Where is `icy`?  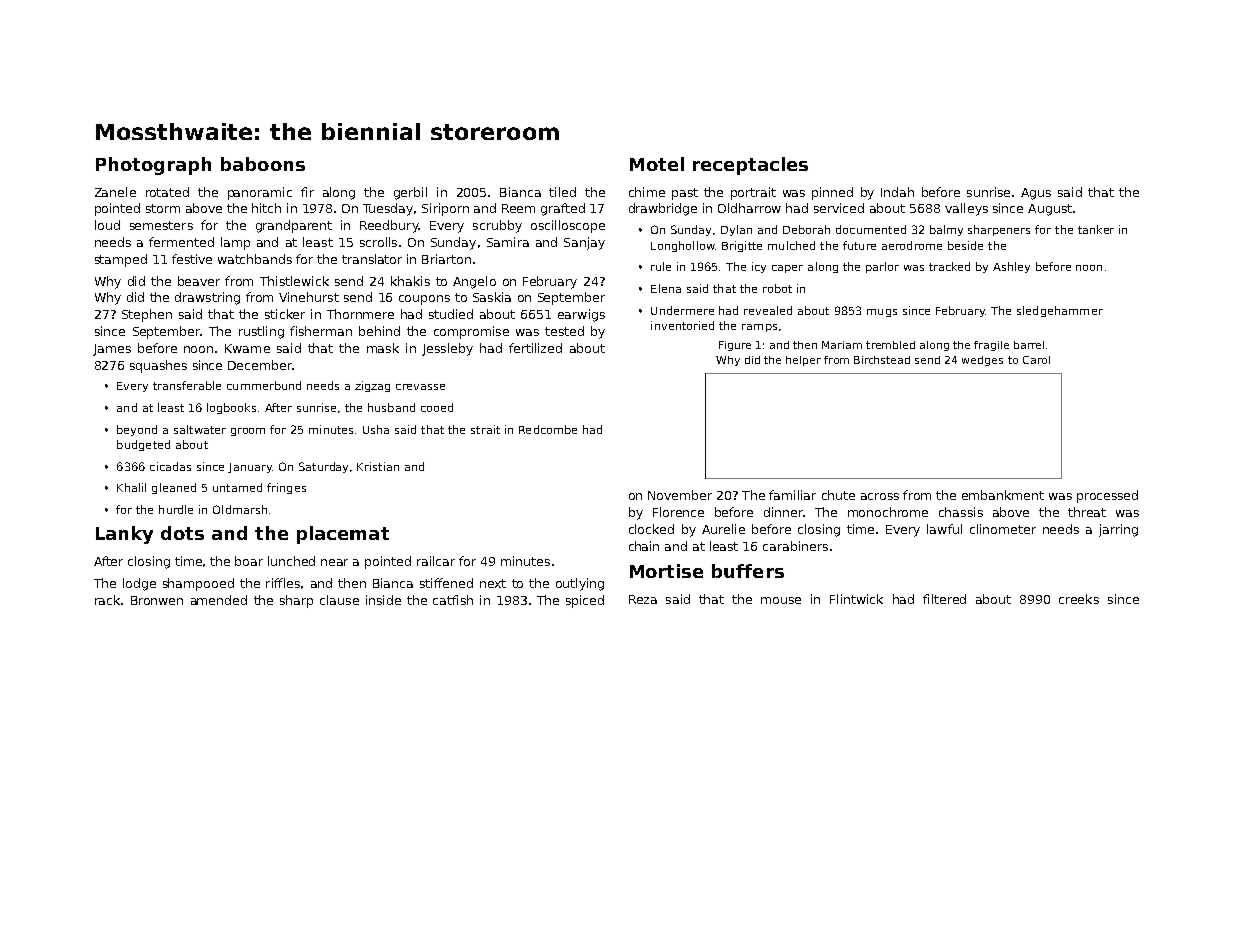 icy is located at coordinates (759, 267).
